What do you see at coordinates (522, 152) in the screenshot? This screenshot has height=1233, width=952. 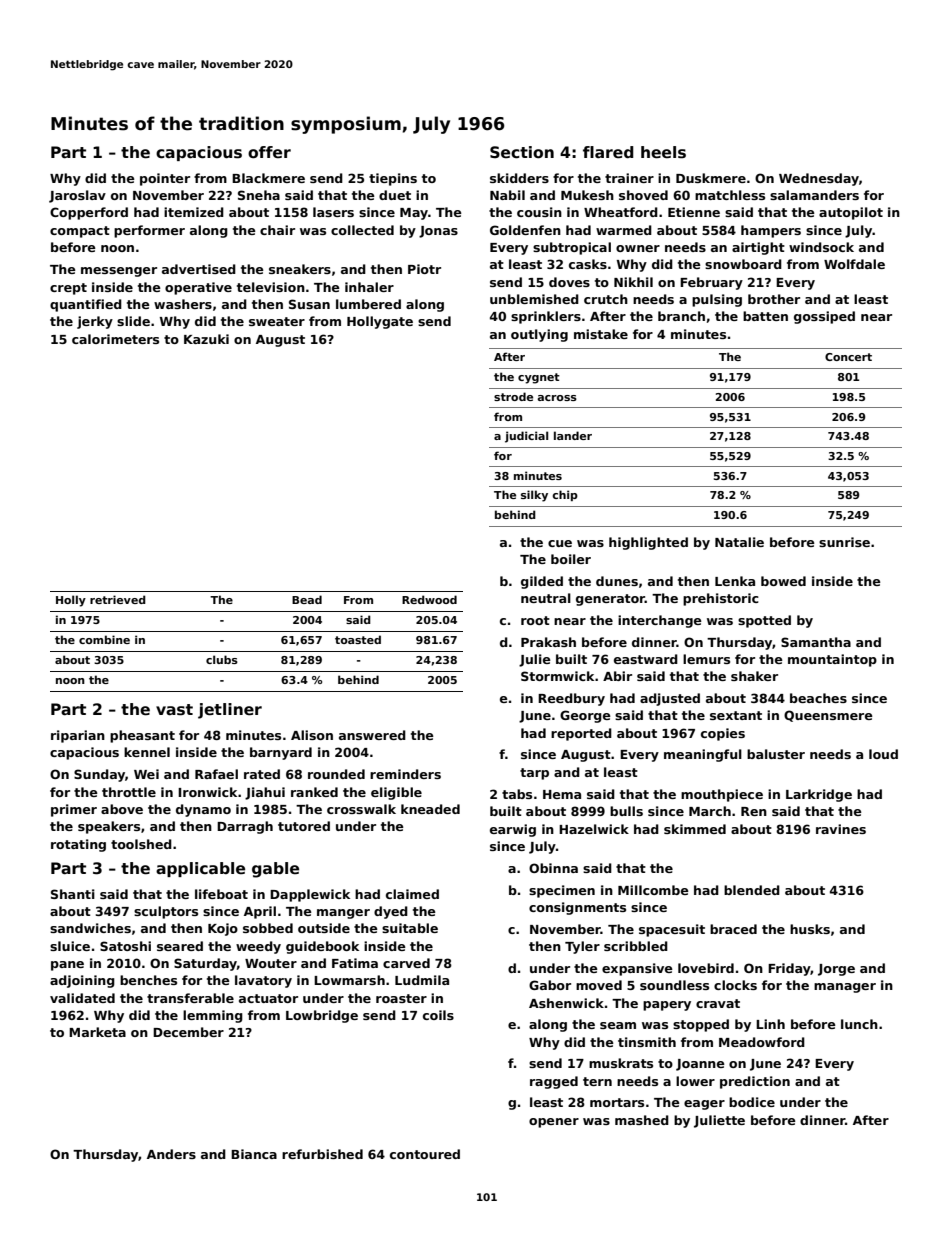 I see `Section` at bounding box center [522, 152].
